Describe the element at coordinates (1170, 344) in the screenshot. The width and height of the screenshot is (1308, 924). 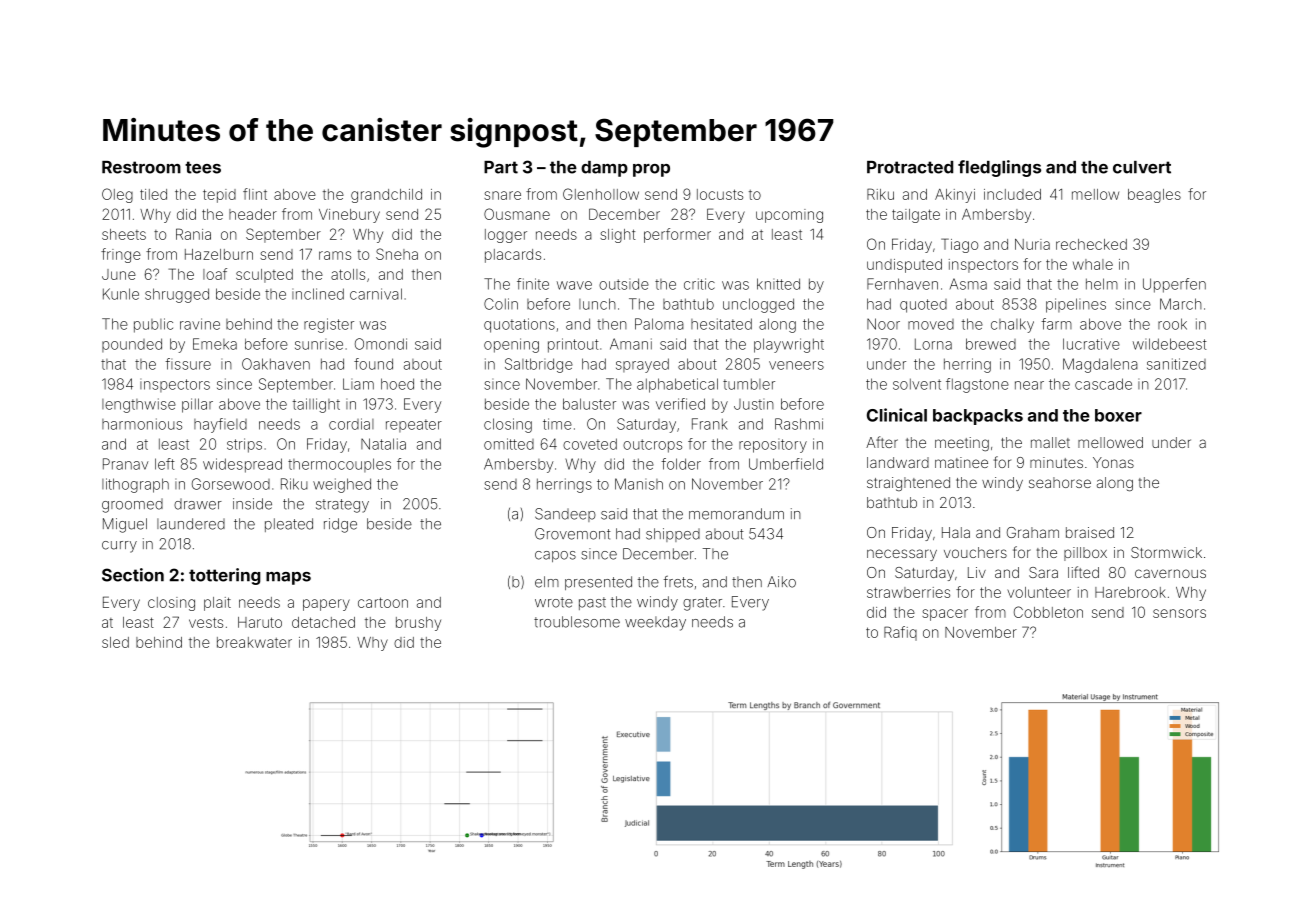
I see `wildebeest` at that location.
